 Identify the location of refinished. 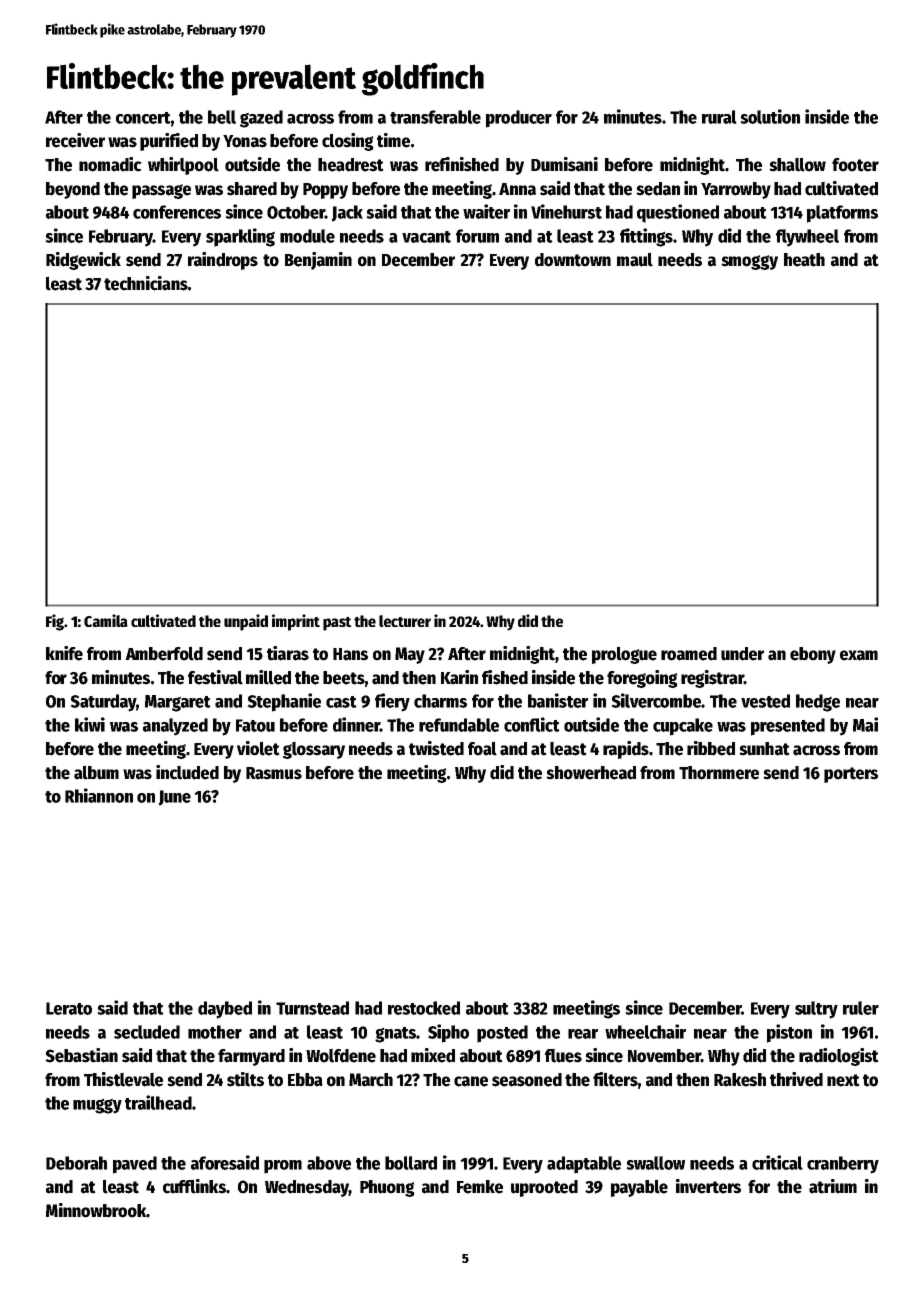
(462, 164).
